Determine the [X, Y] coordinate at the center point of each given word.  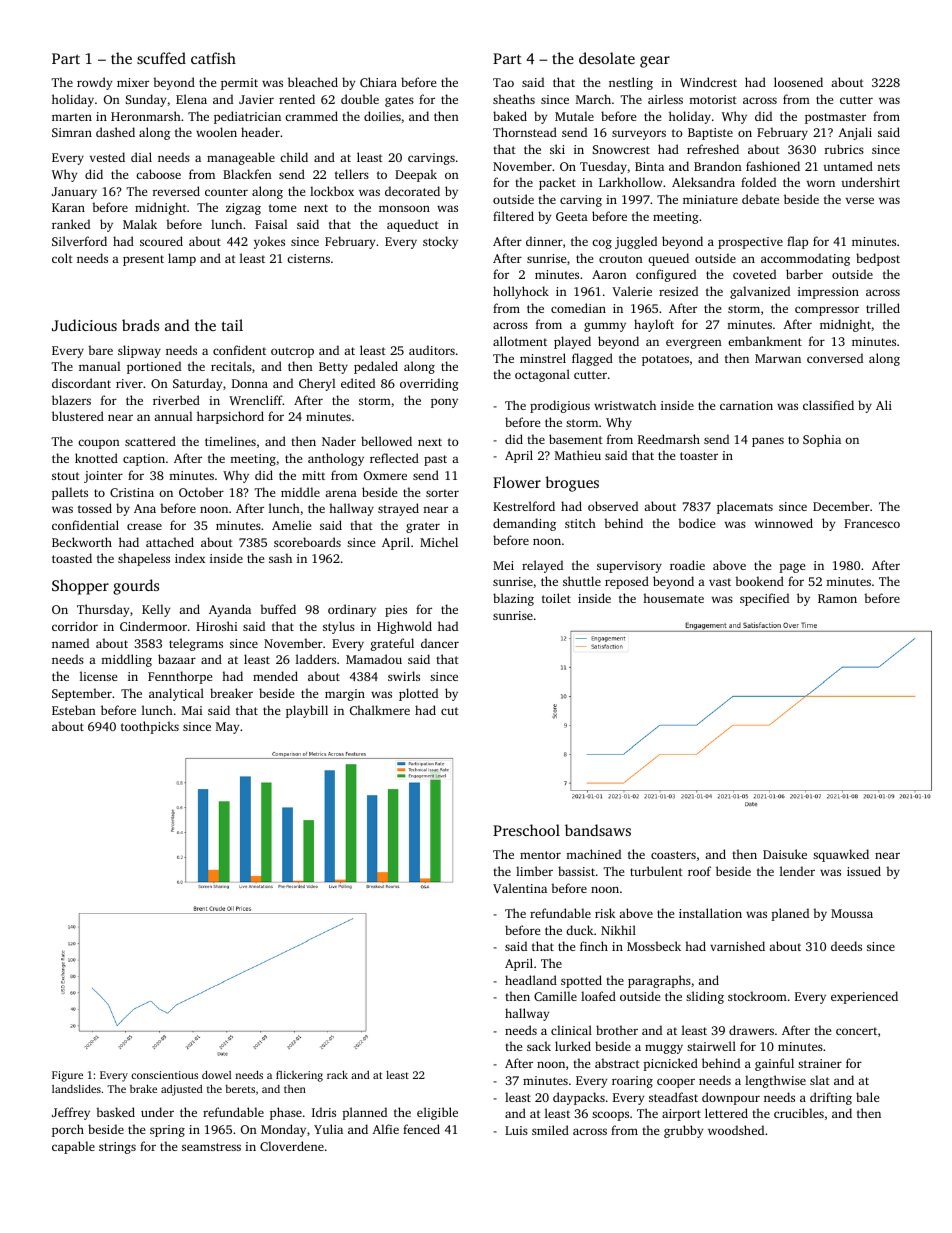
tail [232, 325]
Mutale [574, 116]
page [792, 568]
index [190, 558]
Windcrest [708, 82]
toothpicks [150, 727]
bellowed [386, 441]
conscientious [164, 1075]
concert [856, 1031]
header [260, 132]
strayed [398, 509]
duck [580, 930]
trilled [883, 308]
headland [531, 980]
